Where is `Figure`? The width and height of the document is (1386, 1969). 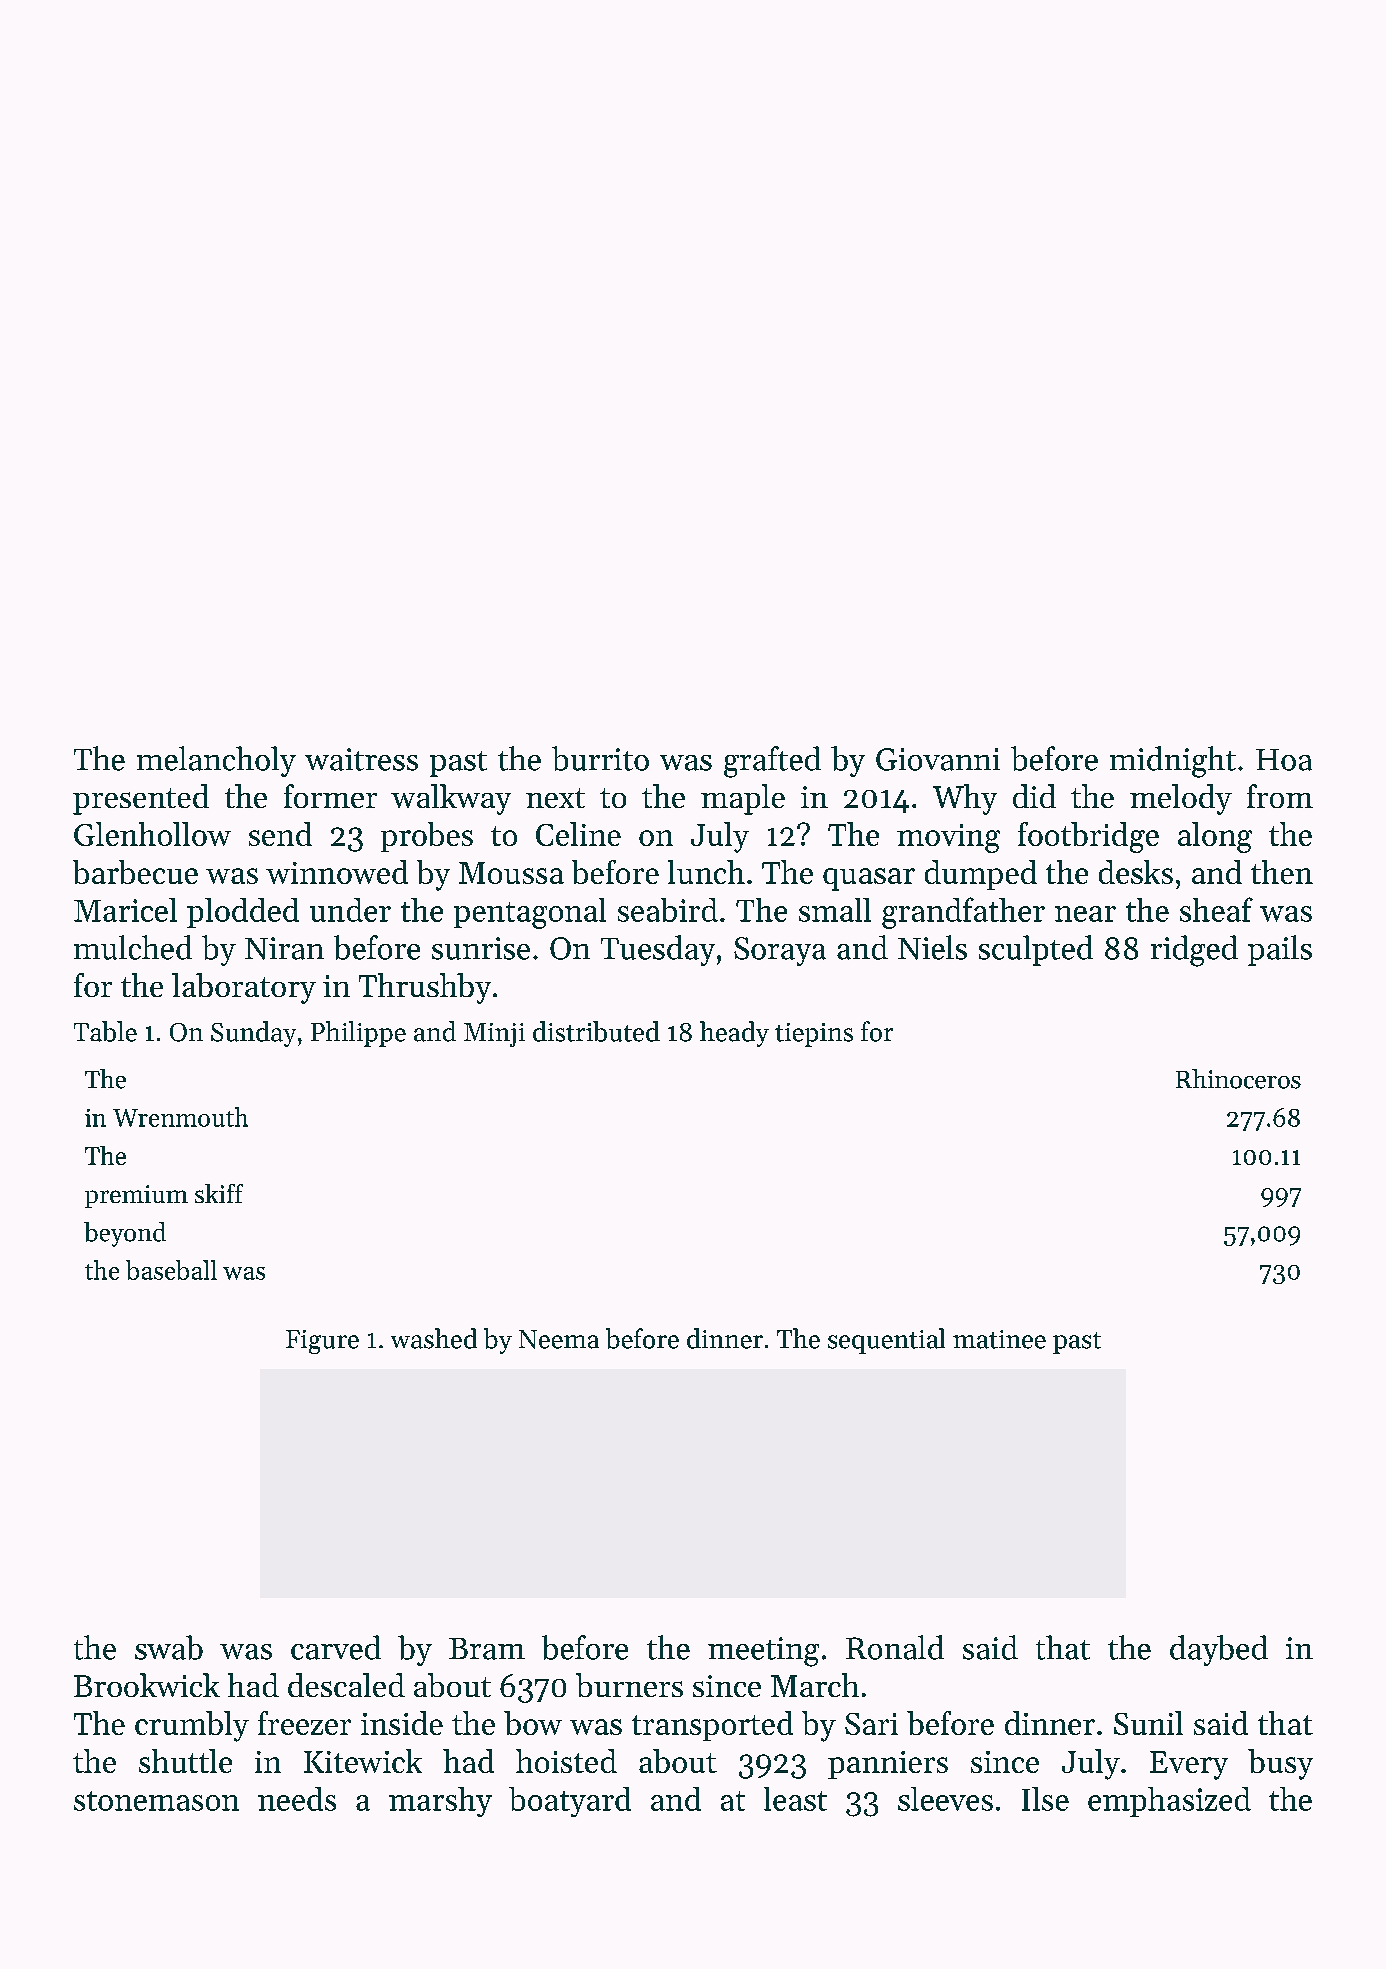 Figure is located at coordinates (322, 1342).
